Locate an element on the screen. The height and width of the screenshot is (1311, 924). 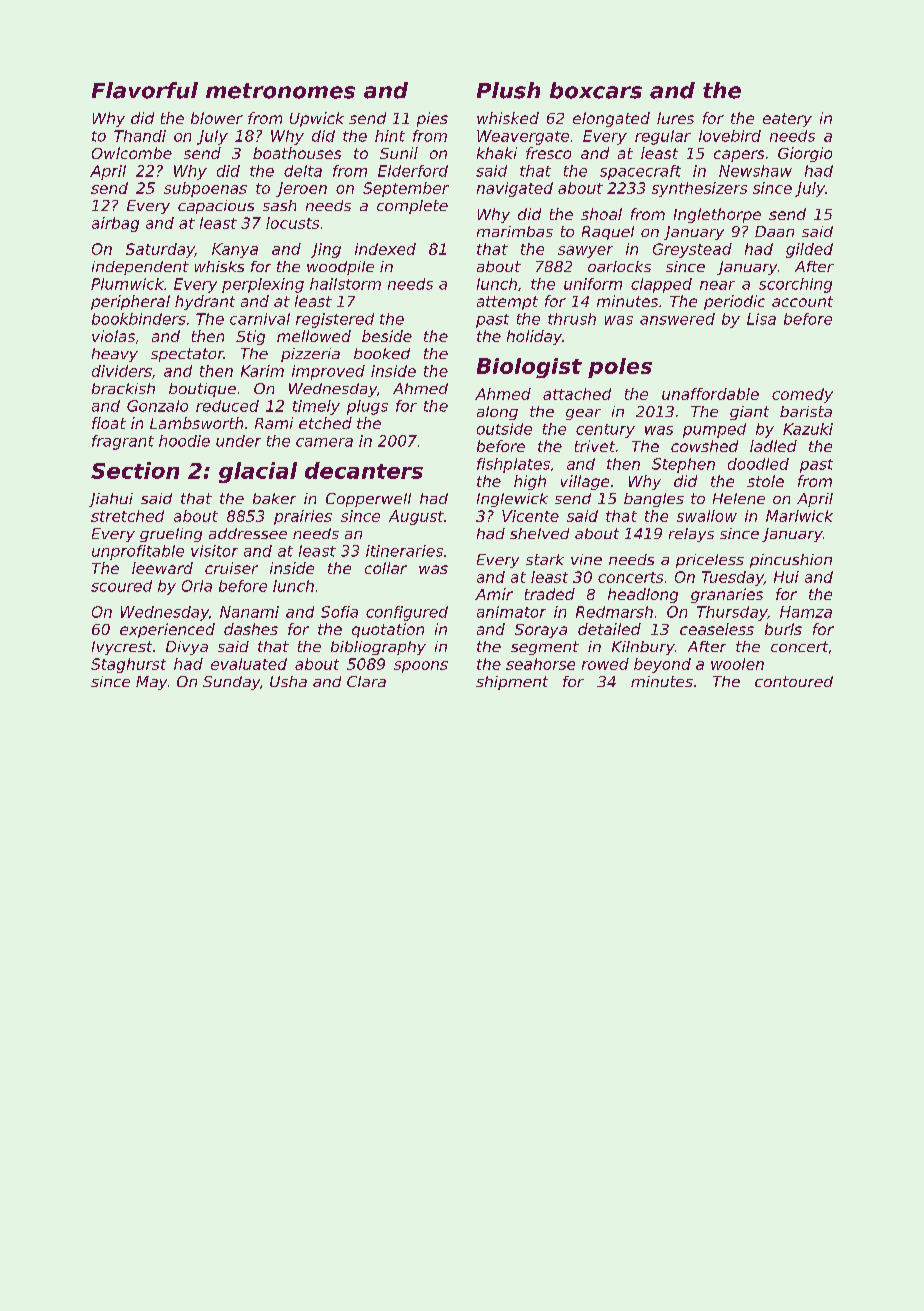
lures is located at coordinates (675, 118).
